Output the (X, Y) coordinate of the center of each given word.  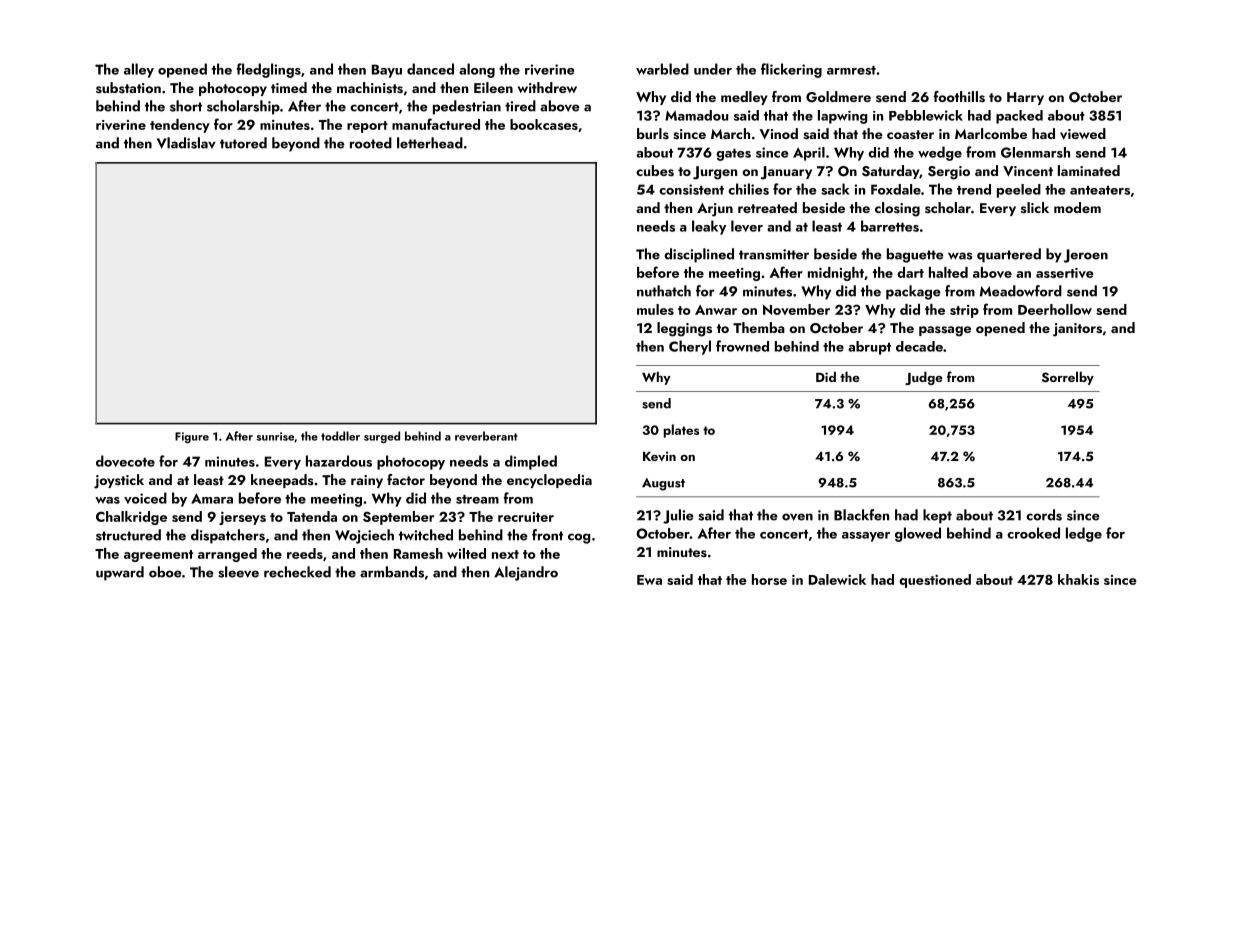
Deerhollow (1055, 309)
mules (655, 309)
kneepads (282, 481)
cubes (655, 171)
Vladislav (186, 143)
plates (681, 431)
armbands (392, 572)
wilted (466, 553)
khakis (1078, 579)
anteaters (1100, 190)
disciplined (699, 255)
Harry (1025, 98)
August (663, 484)
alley (139, 70)
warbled (662, 69)
